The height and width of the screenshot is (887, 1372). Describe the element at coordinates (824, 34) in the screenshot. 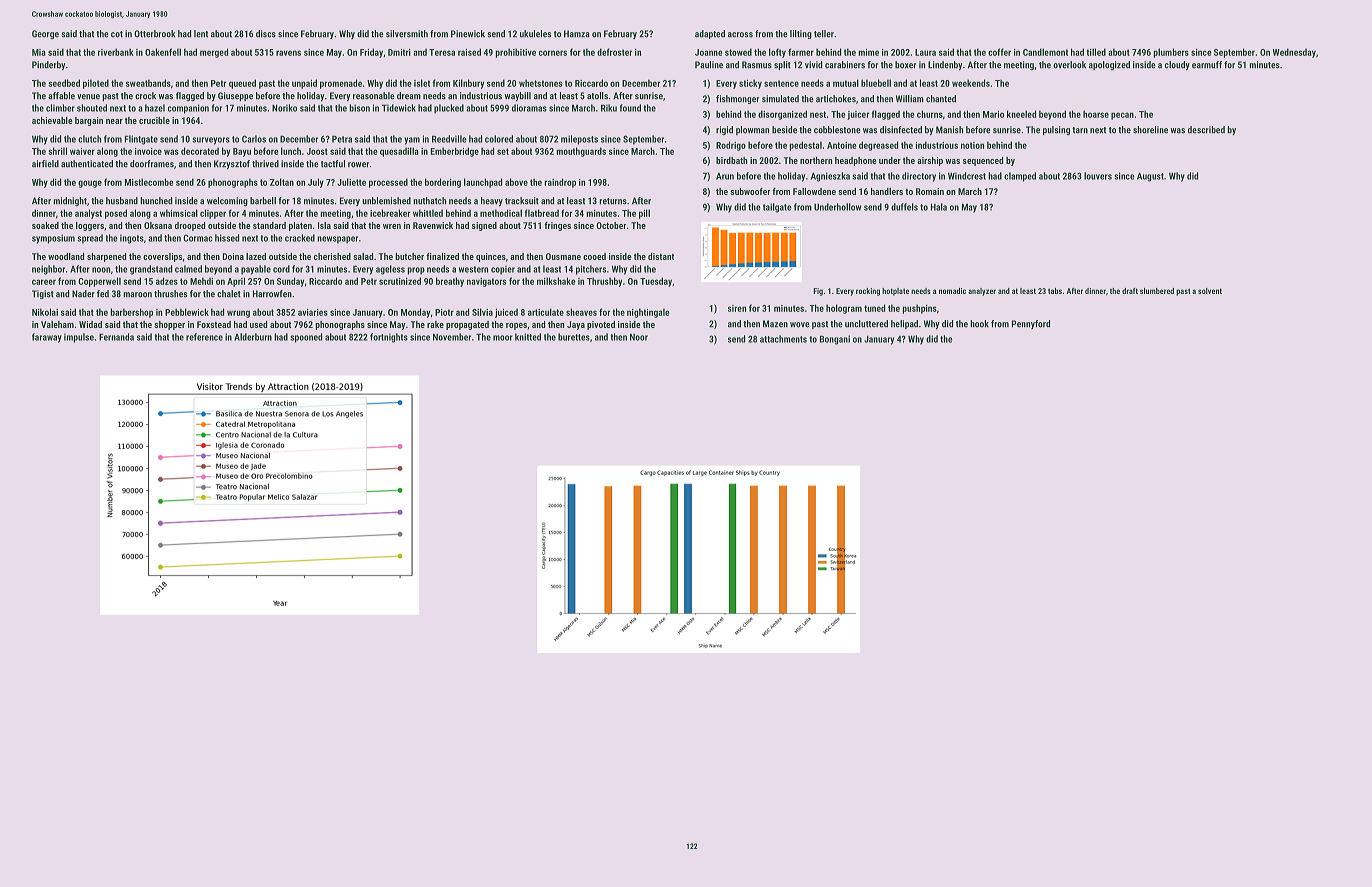

I see `teller` at that location.
